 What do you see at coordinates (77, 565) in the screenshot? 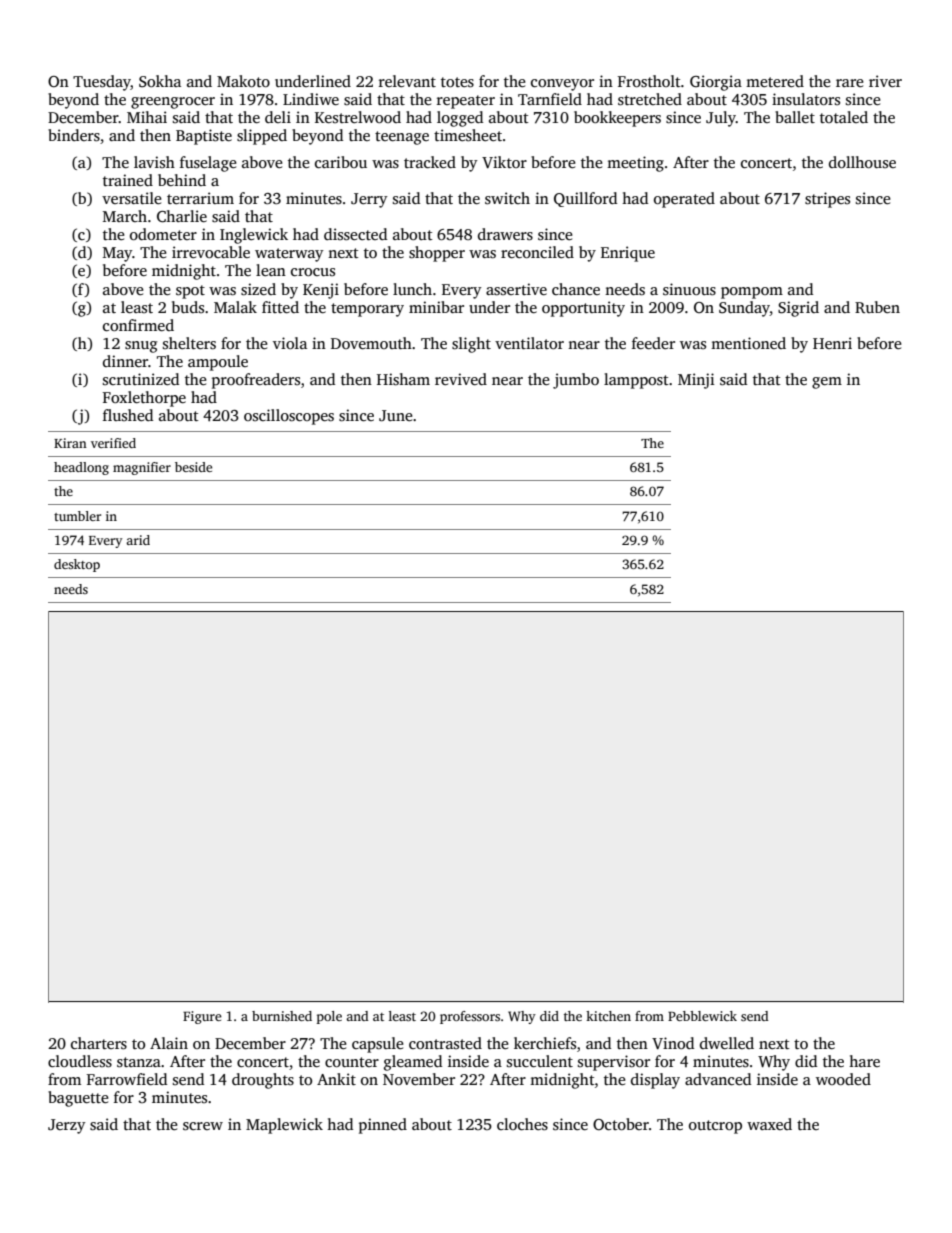
I see `desktop` at bounding box center [77, 565].
